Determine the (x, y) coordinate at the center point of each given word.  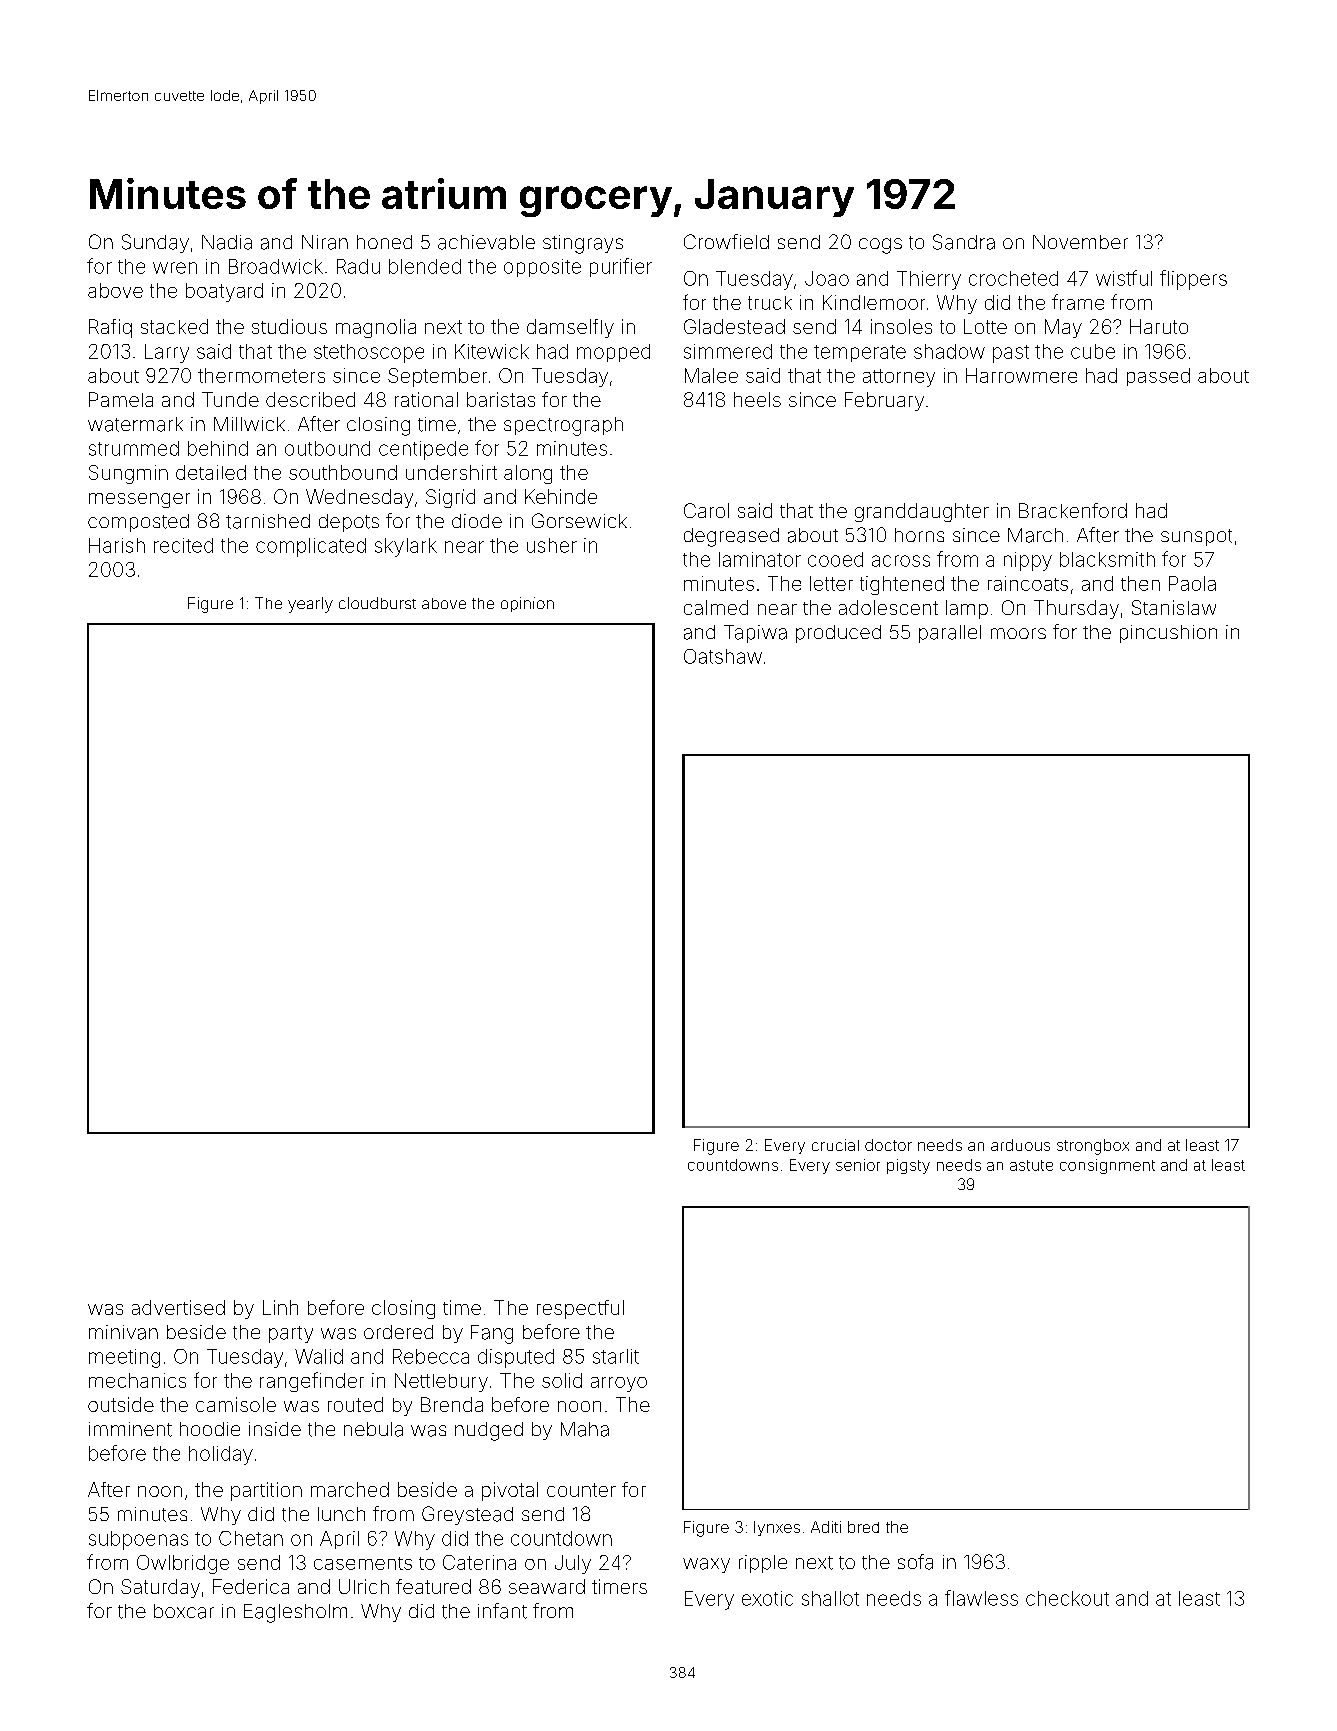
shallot (830, 1598)
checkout (1067, 1598)
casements (363, 1563)
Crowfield (726, 241)
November (1080, 242)
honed (384, 242)
